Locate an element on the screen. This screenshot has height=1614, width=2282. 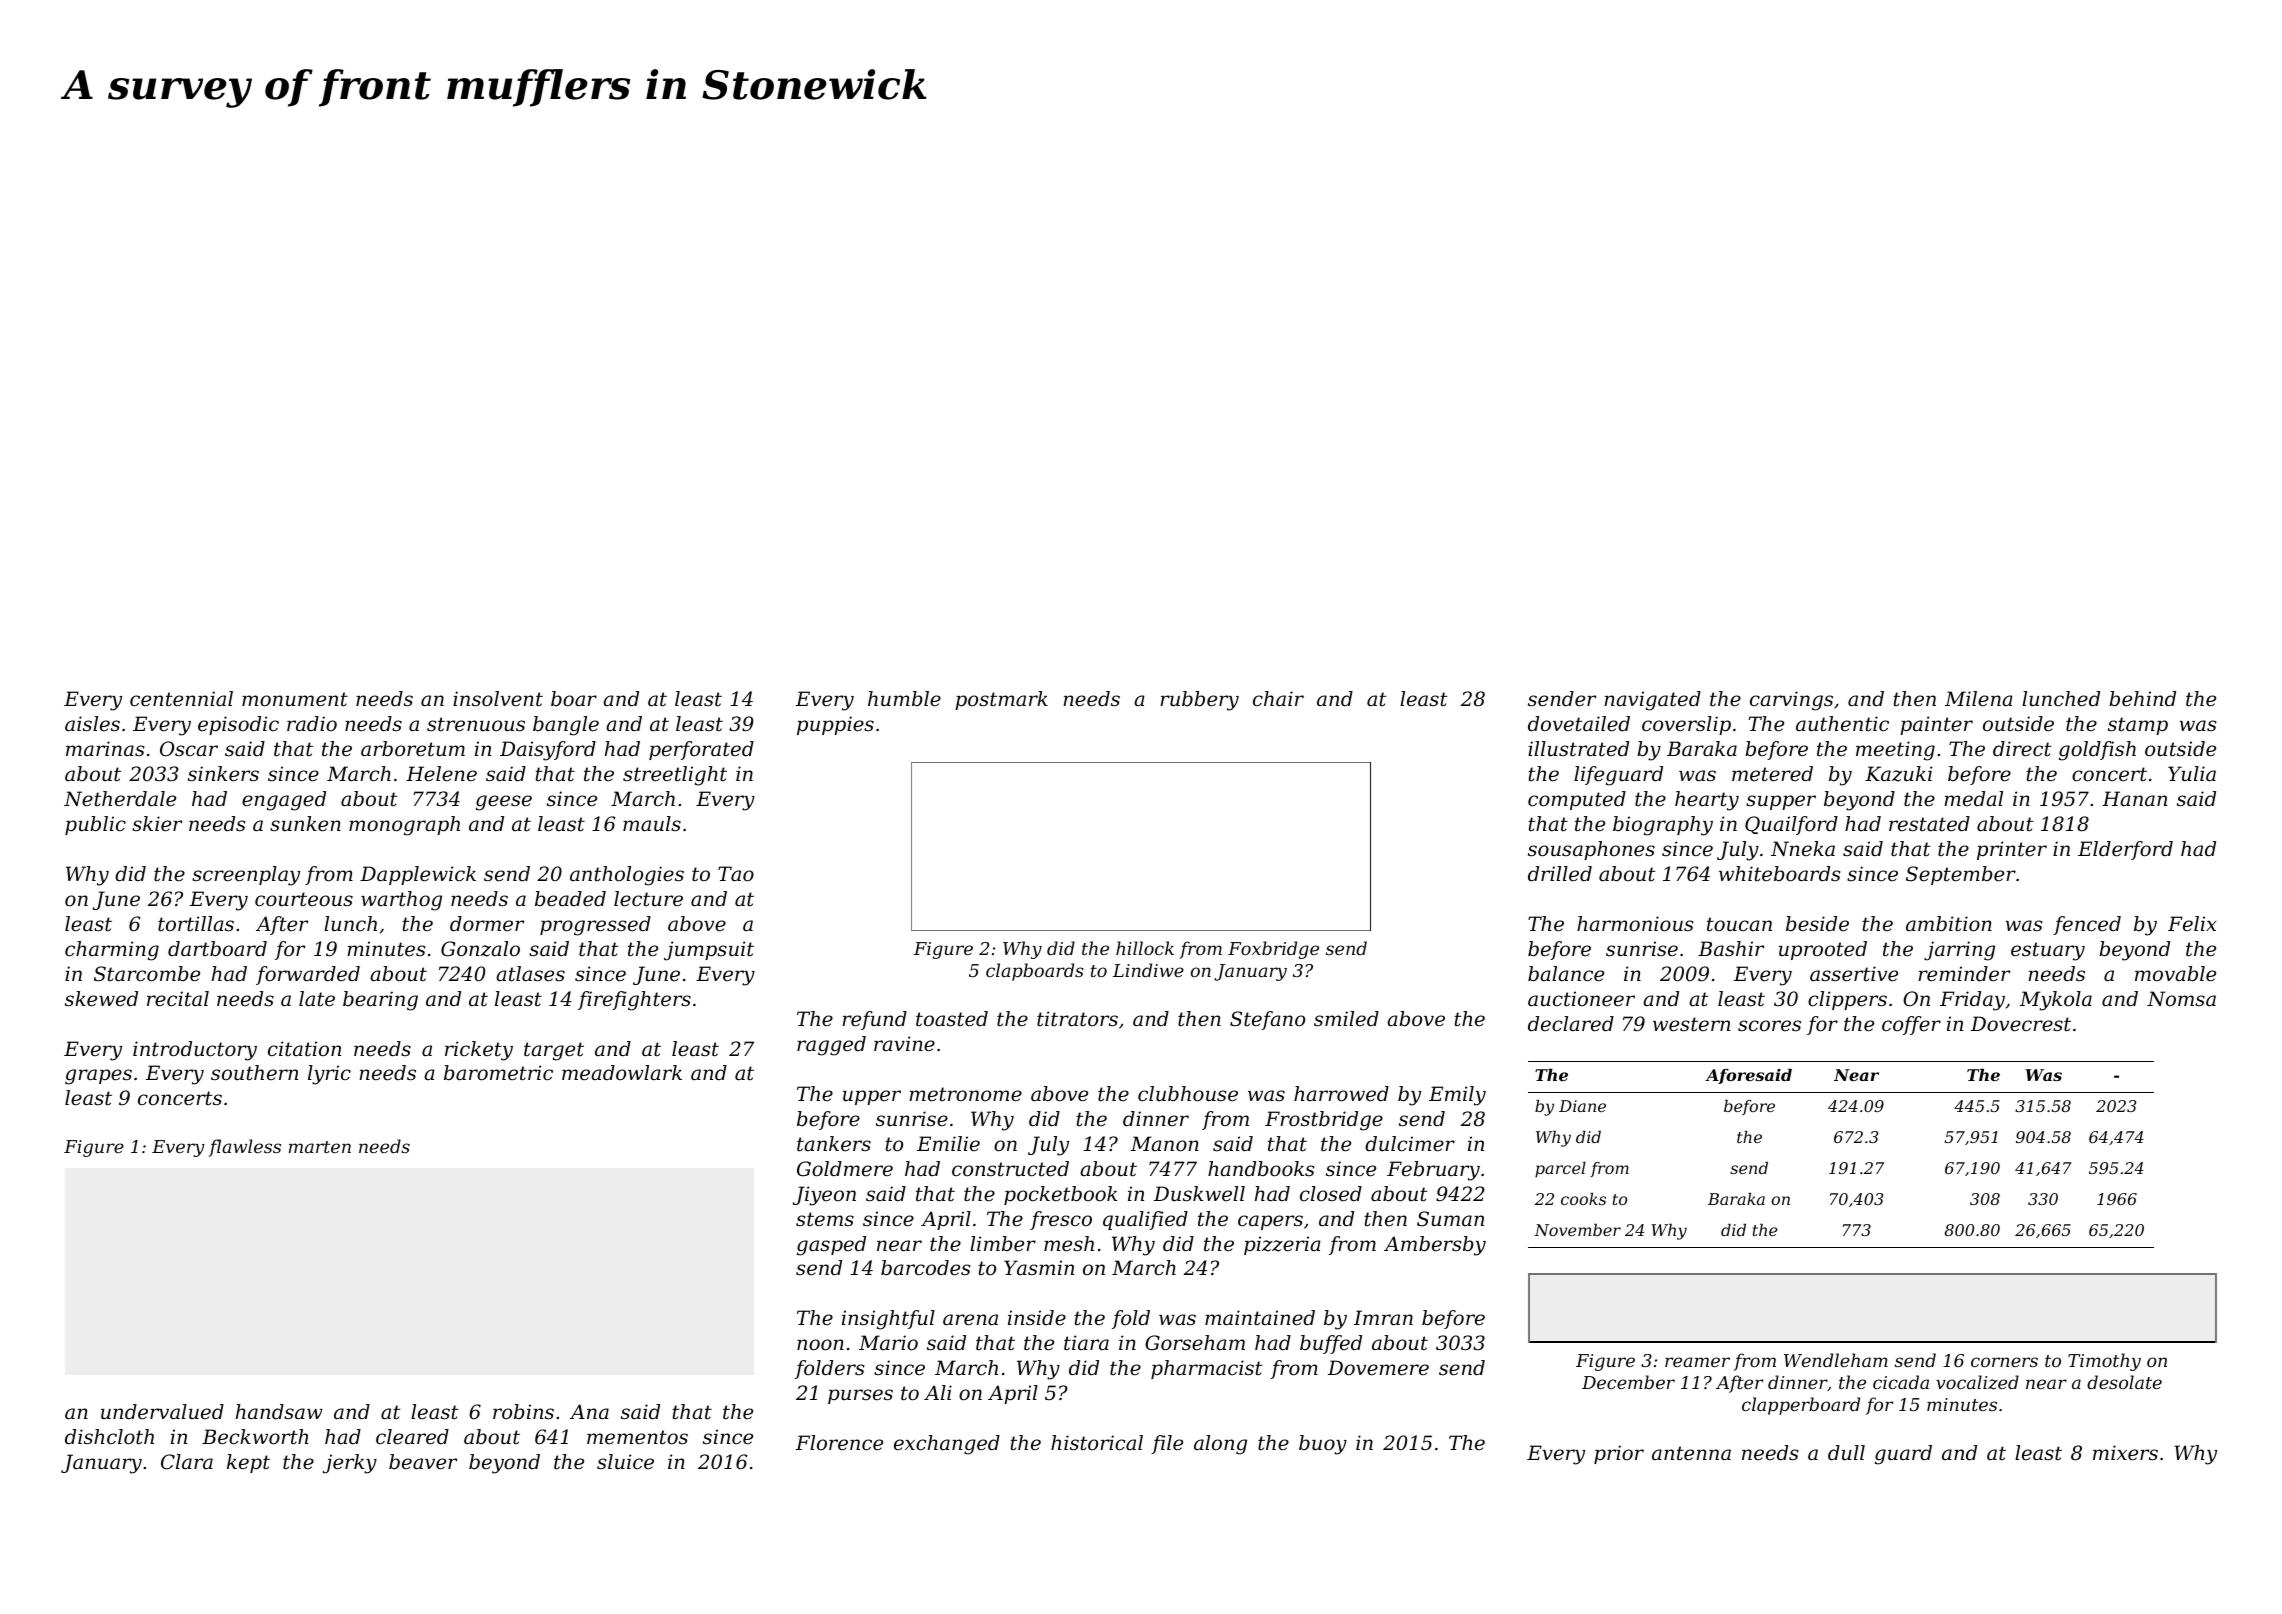
Timothy is located at coordinates (2104, 1362).
